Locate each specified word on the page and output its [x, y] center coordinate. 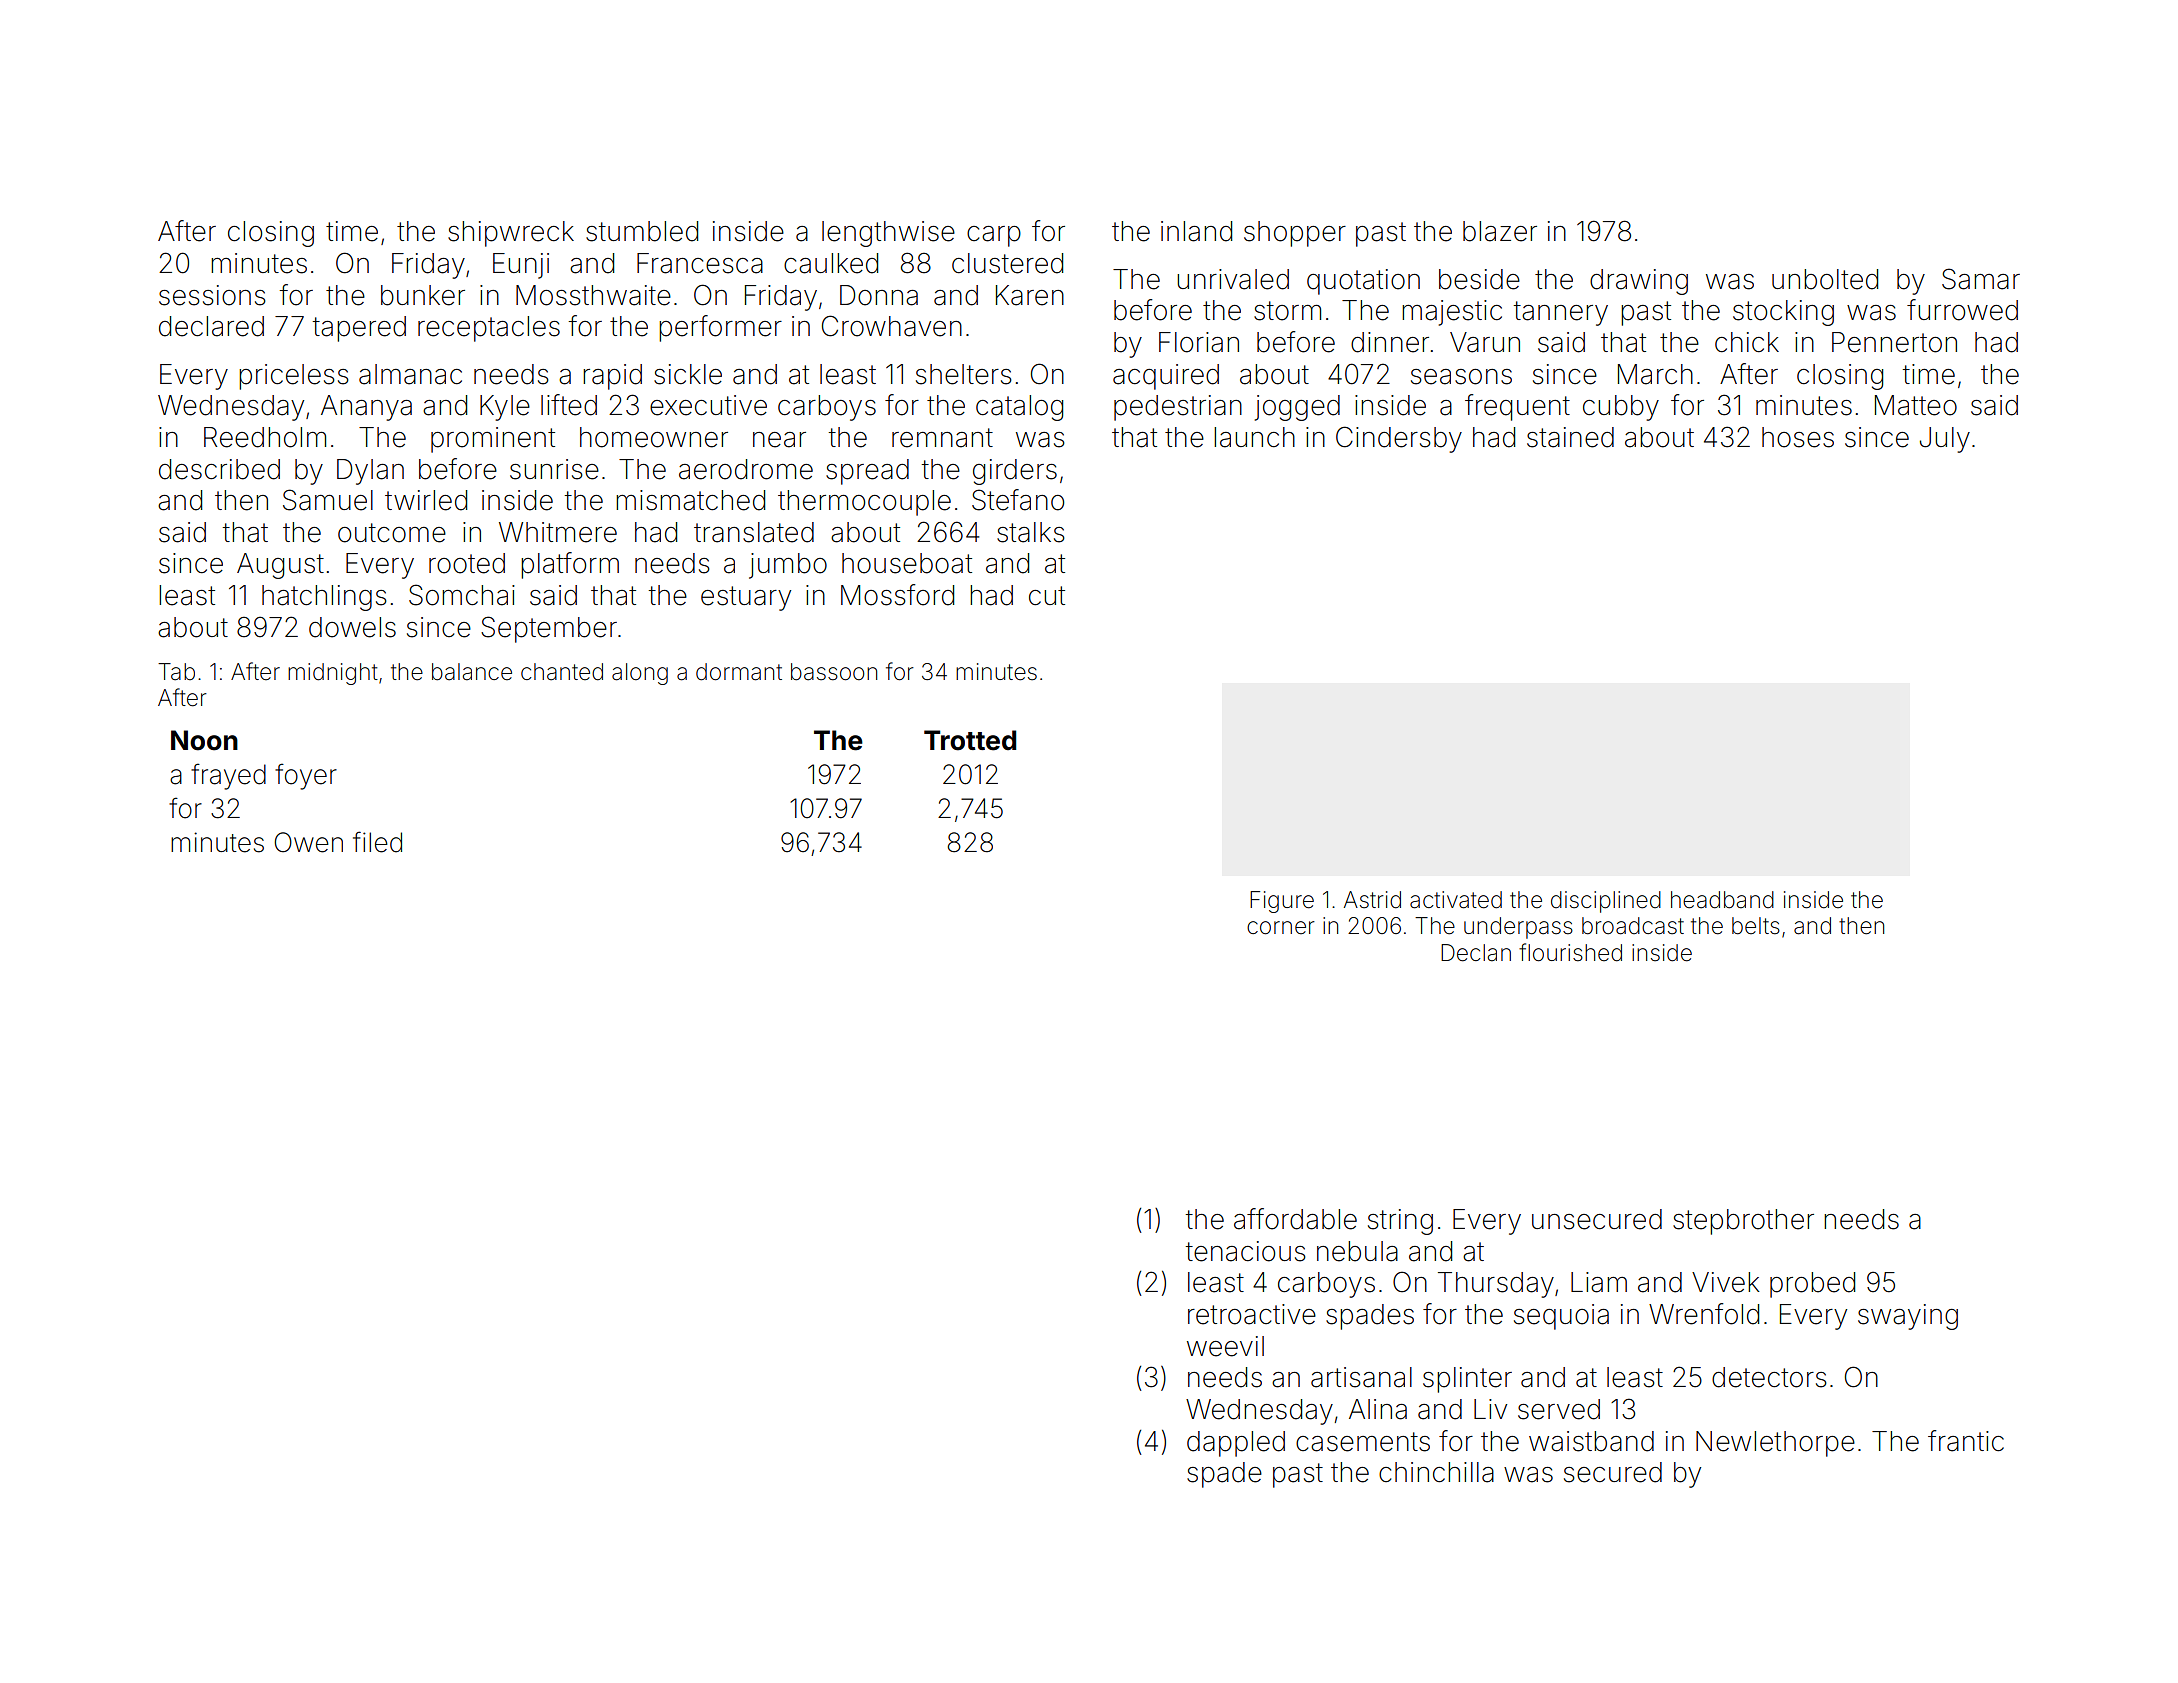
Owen [308, 842]
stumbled [642, 231]
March [1655, 374]
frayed [228, 776]
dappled [1236, 1444]
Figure [1282, 902]
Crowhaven [892, 326]
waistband [1591, 1441]
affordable [1295, 1219]
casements [1363, 1442]
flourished [1570, 952]
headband [1722, 900]
